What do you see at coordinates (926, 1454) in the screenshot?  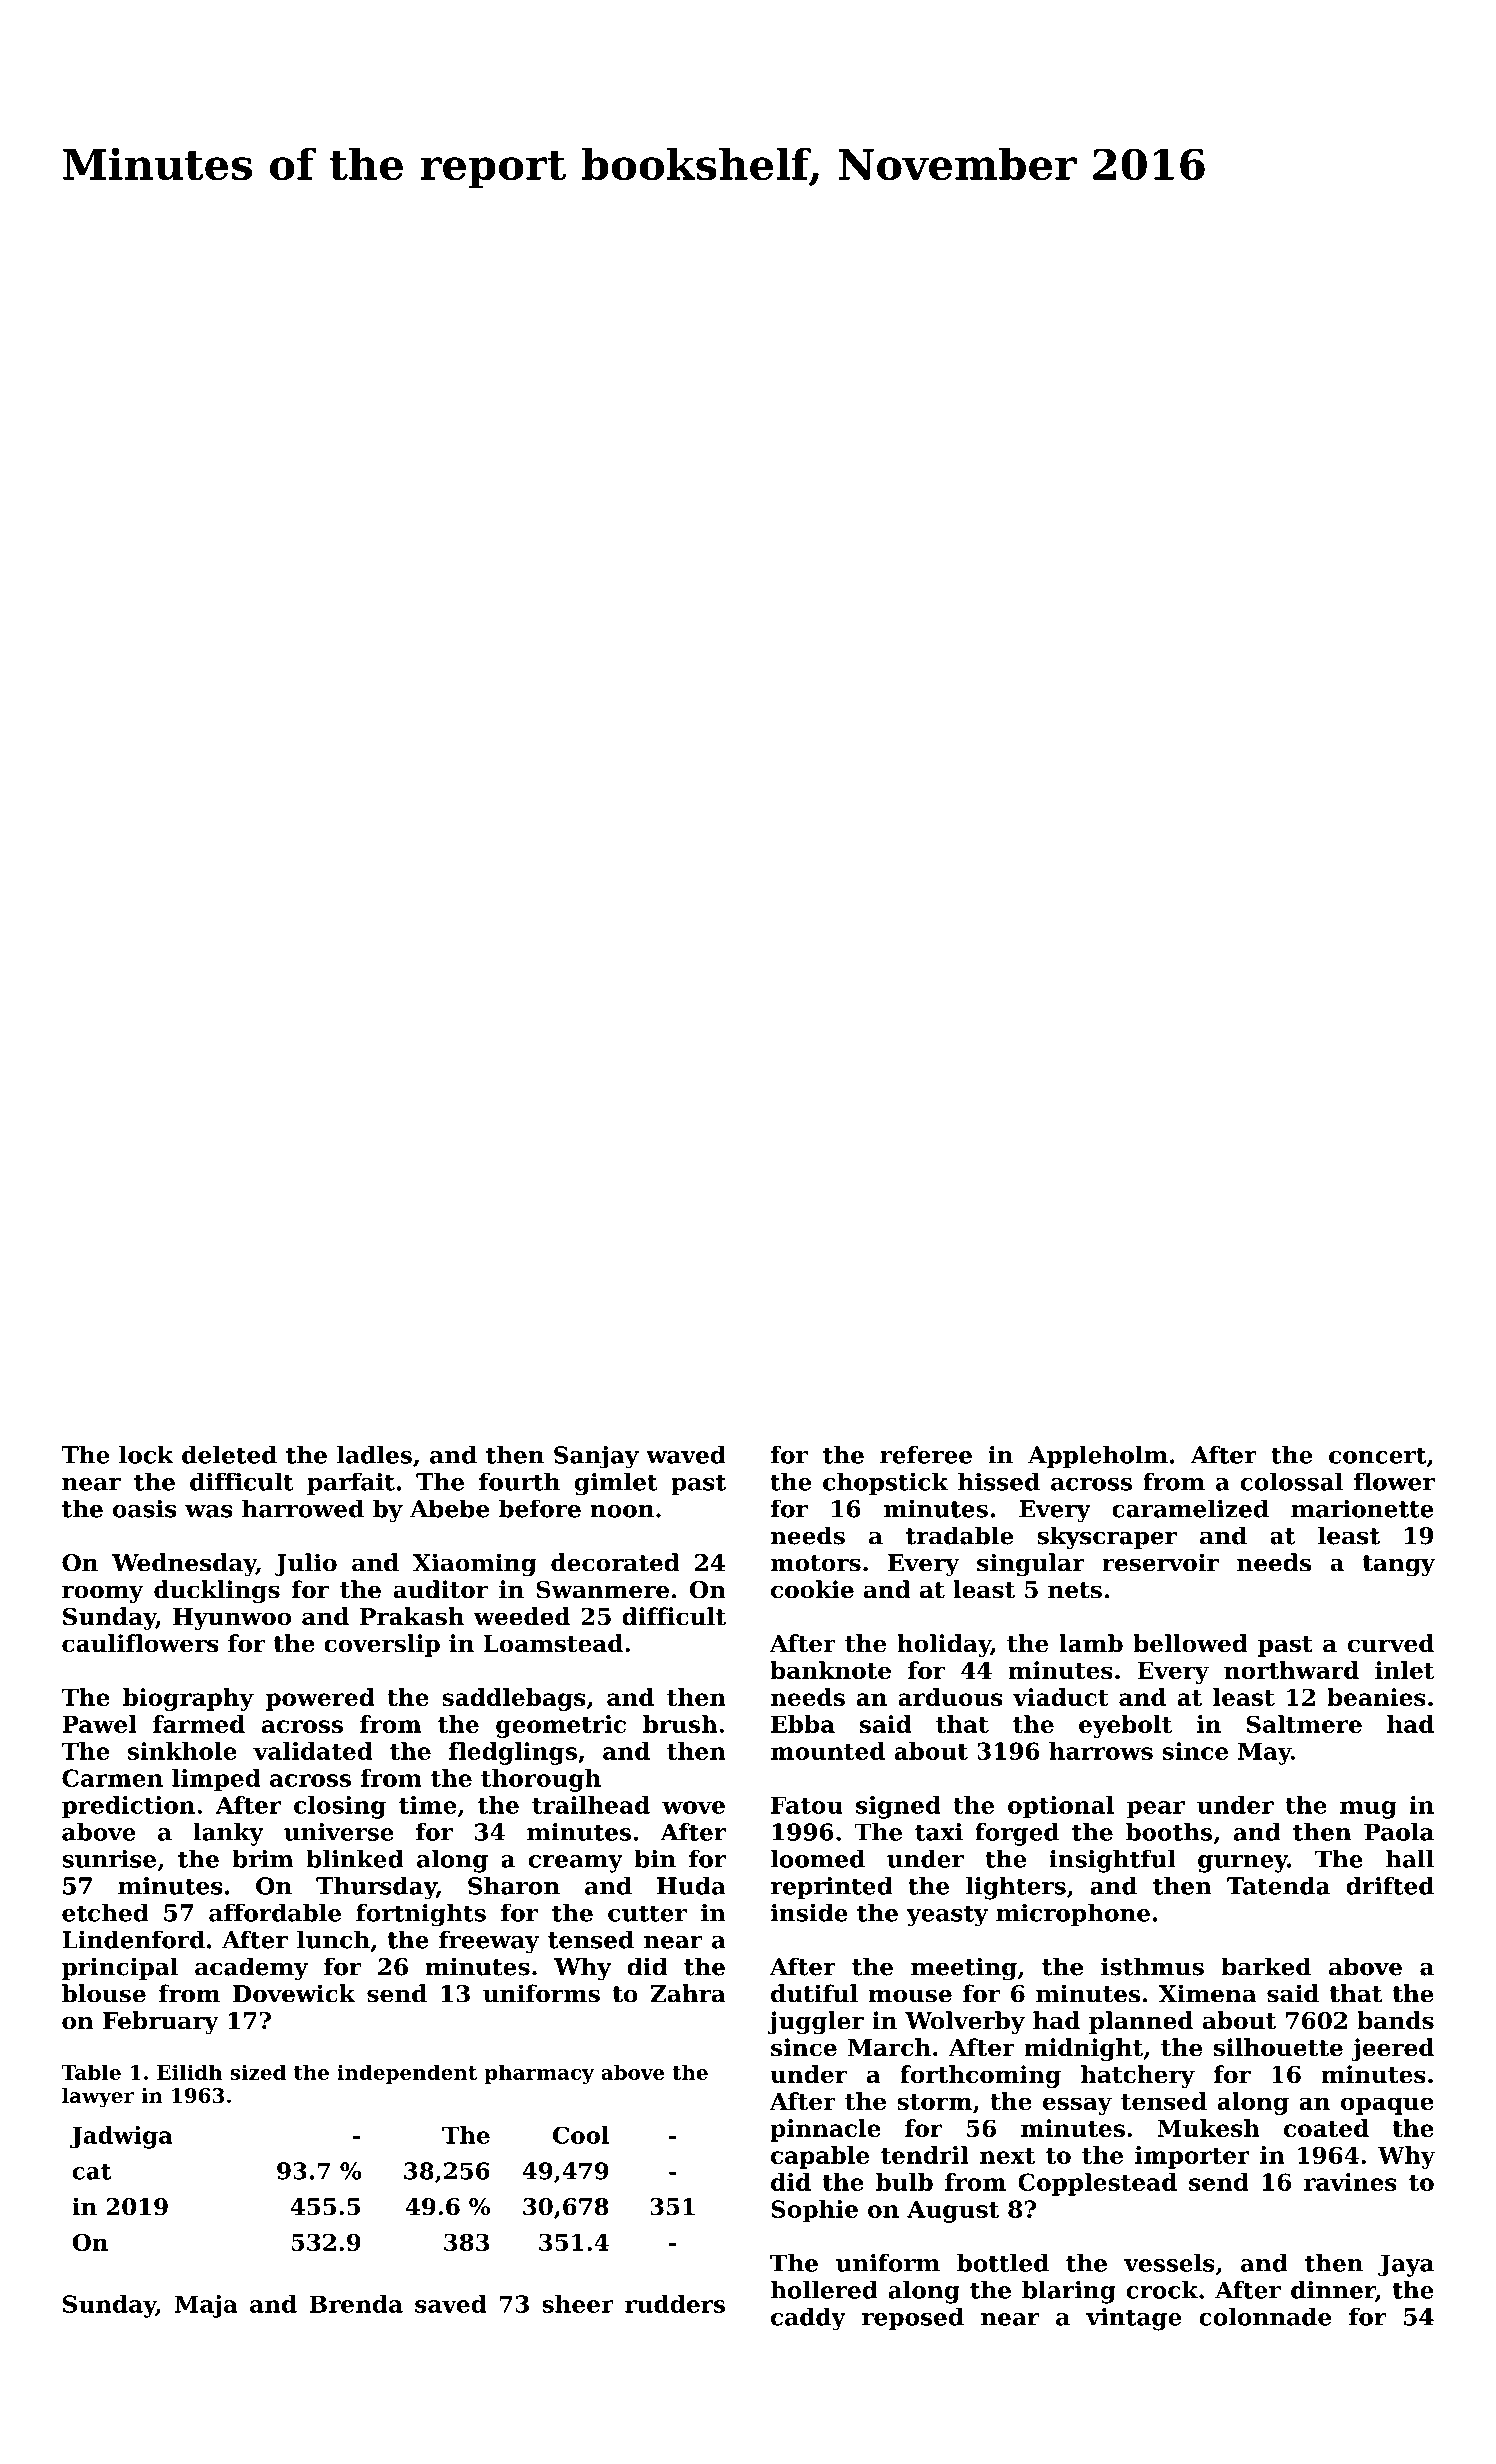 I see `referee` at bounding box center [926, 1454].
